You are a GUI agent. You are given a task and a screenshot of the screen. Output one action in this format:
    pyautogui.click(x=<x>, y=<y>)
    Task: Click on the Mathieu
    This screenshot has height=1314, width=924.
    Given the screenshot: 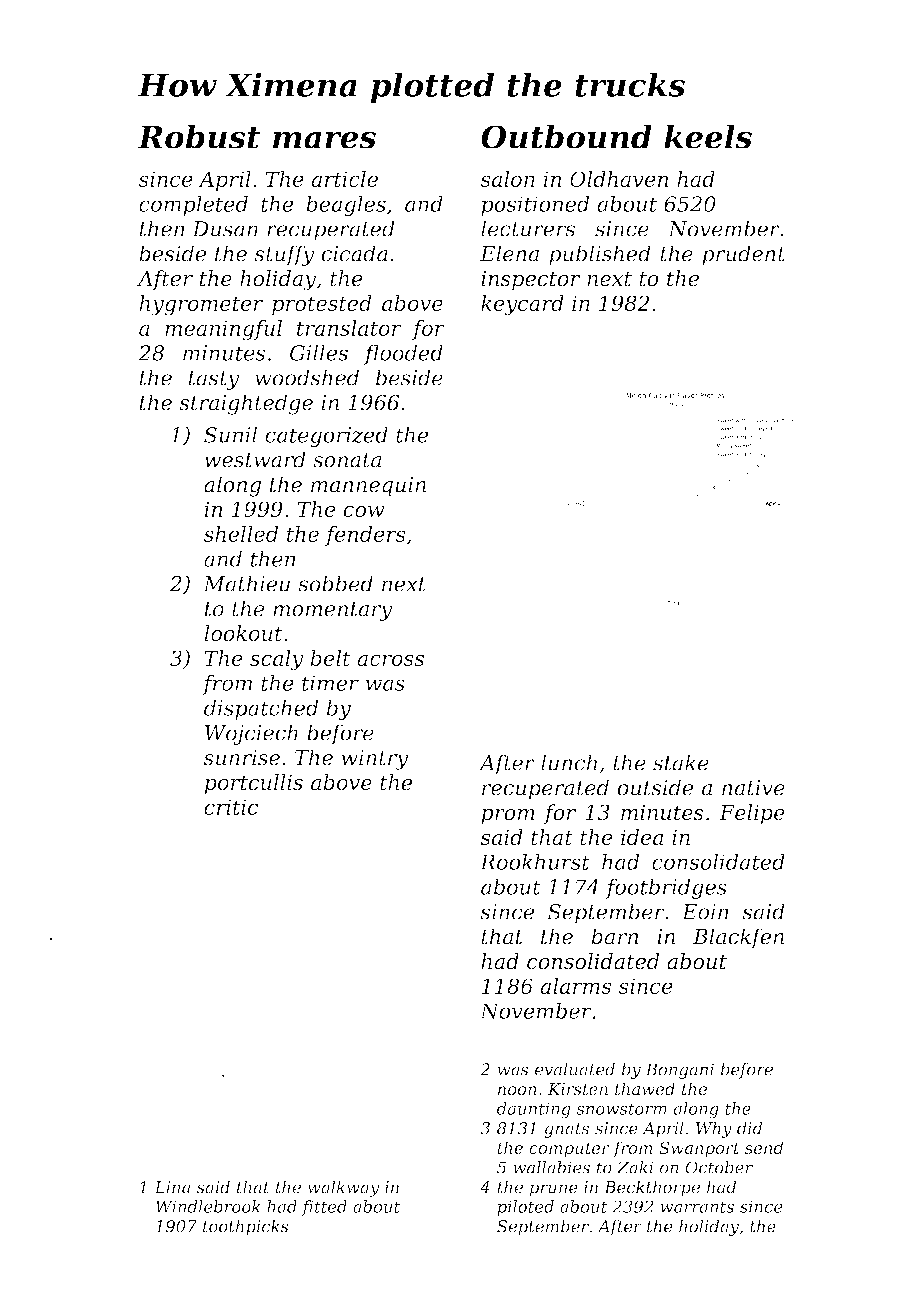 What is the action you would take?
    pyautogui.click(x=246, y=583)
